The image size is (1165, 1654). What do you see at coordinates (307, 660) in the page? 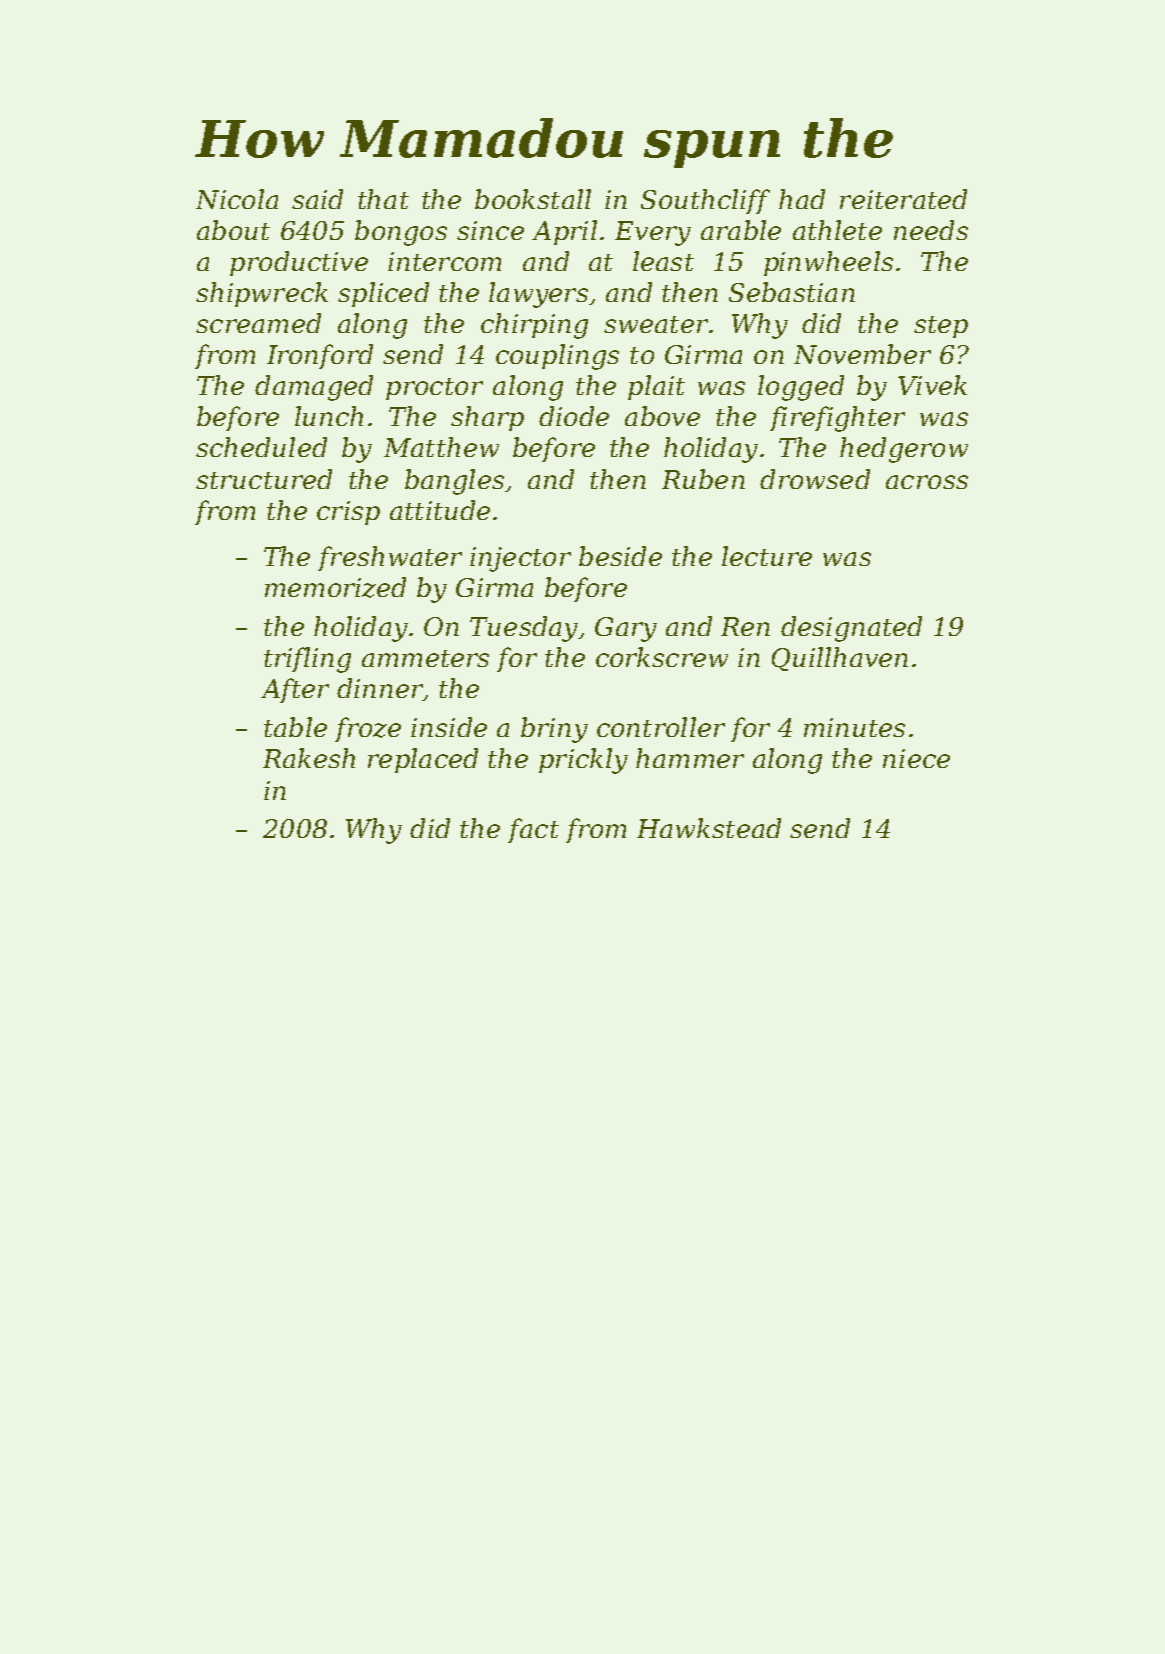
I see `trifling` at bounding box center [307, 660].
